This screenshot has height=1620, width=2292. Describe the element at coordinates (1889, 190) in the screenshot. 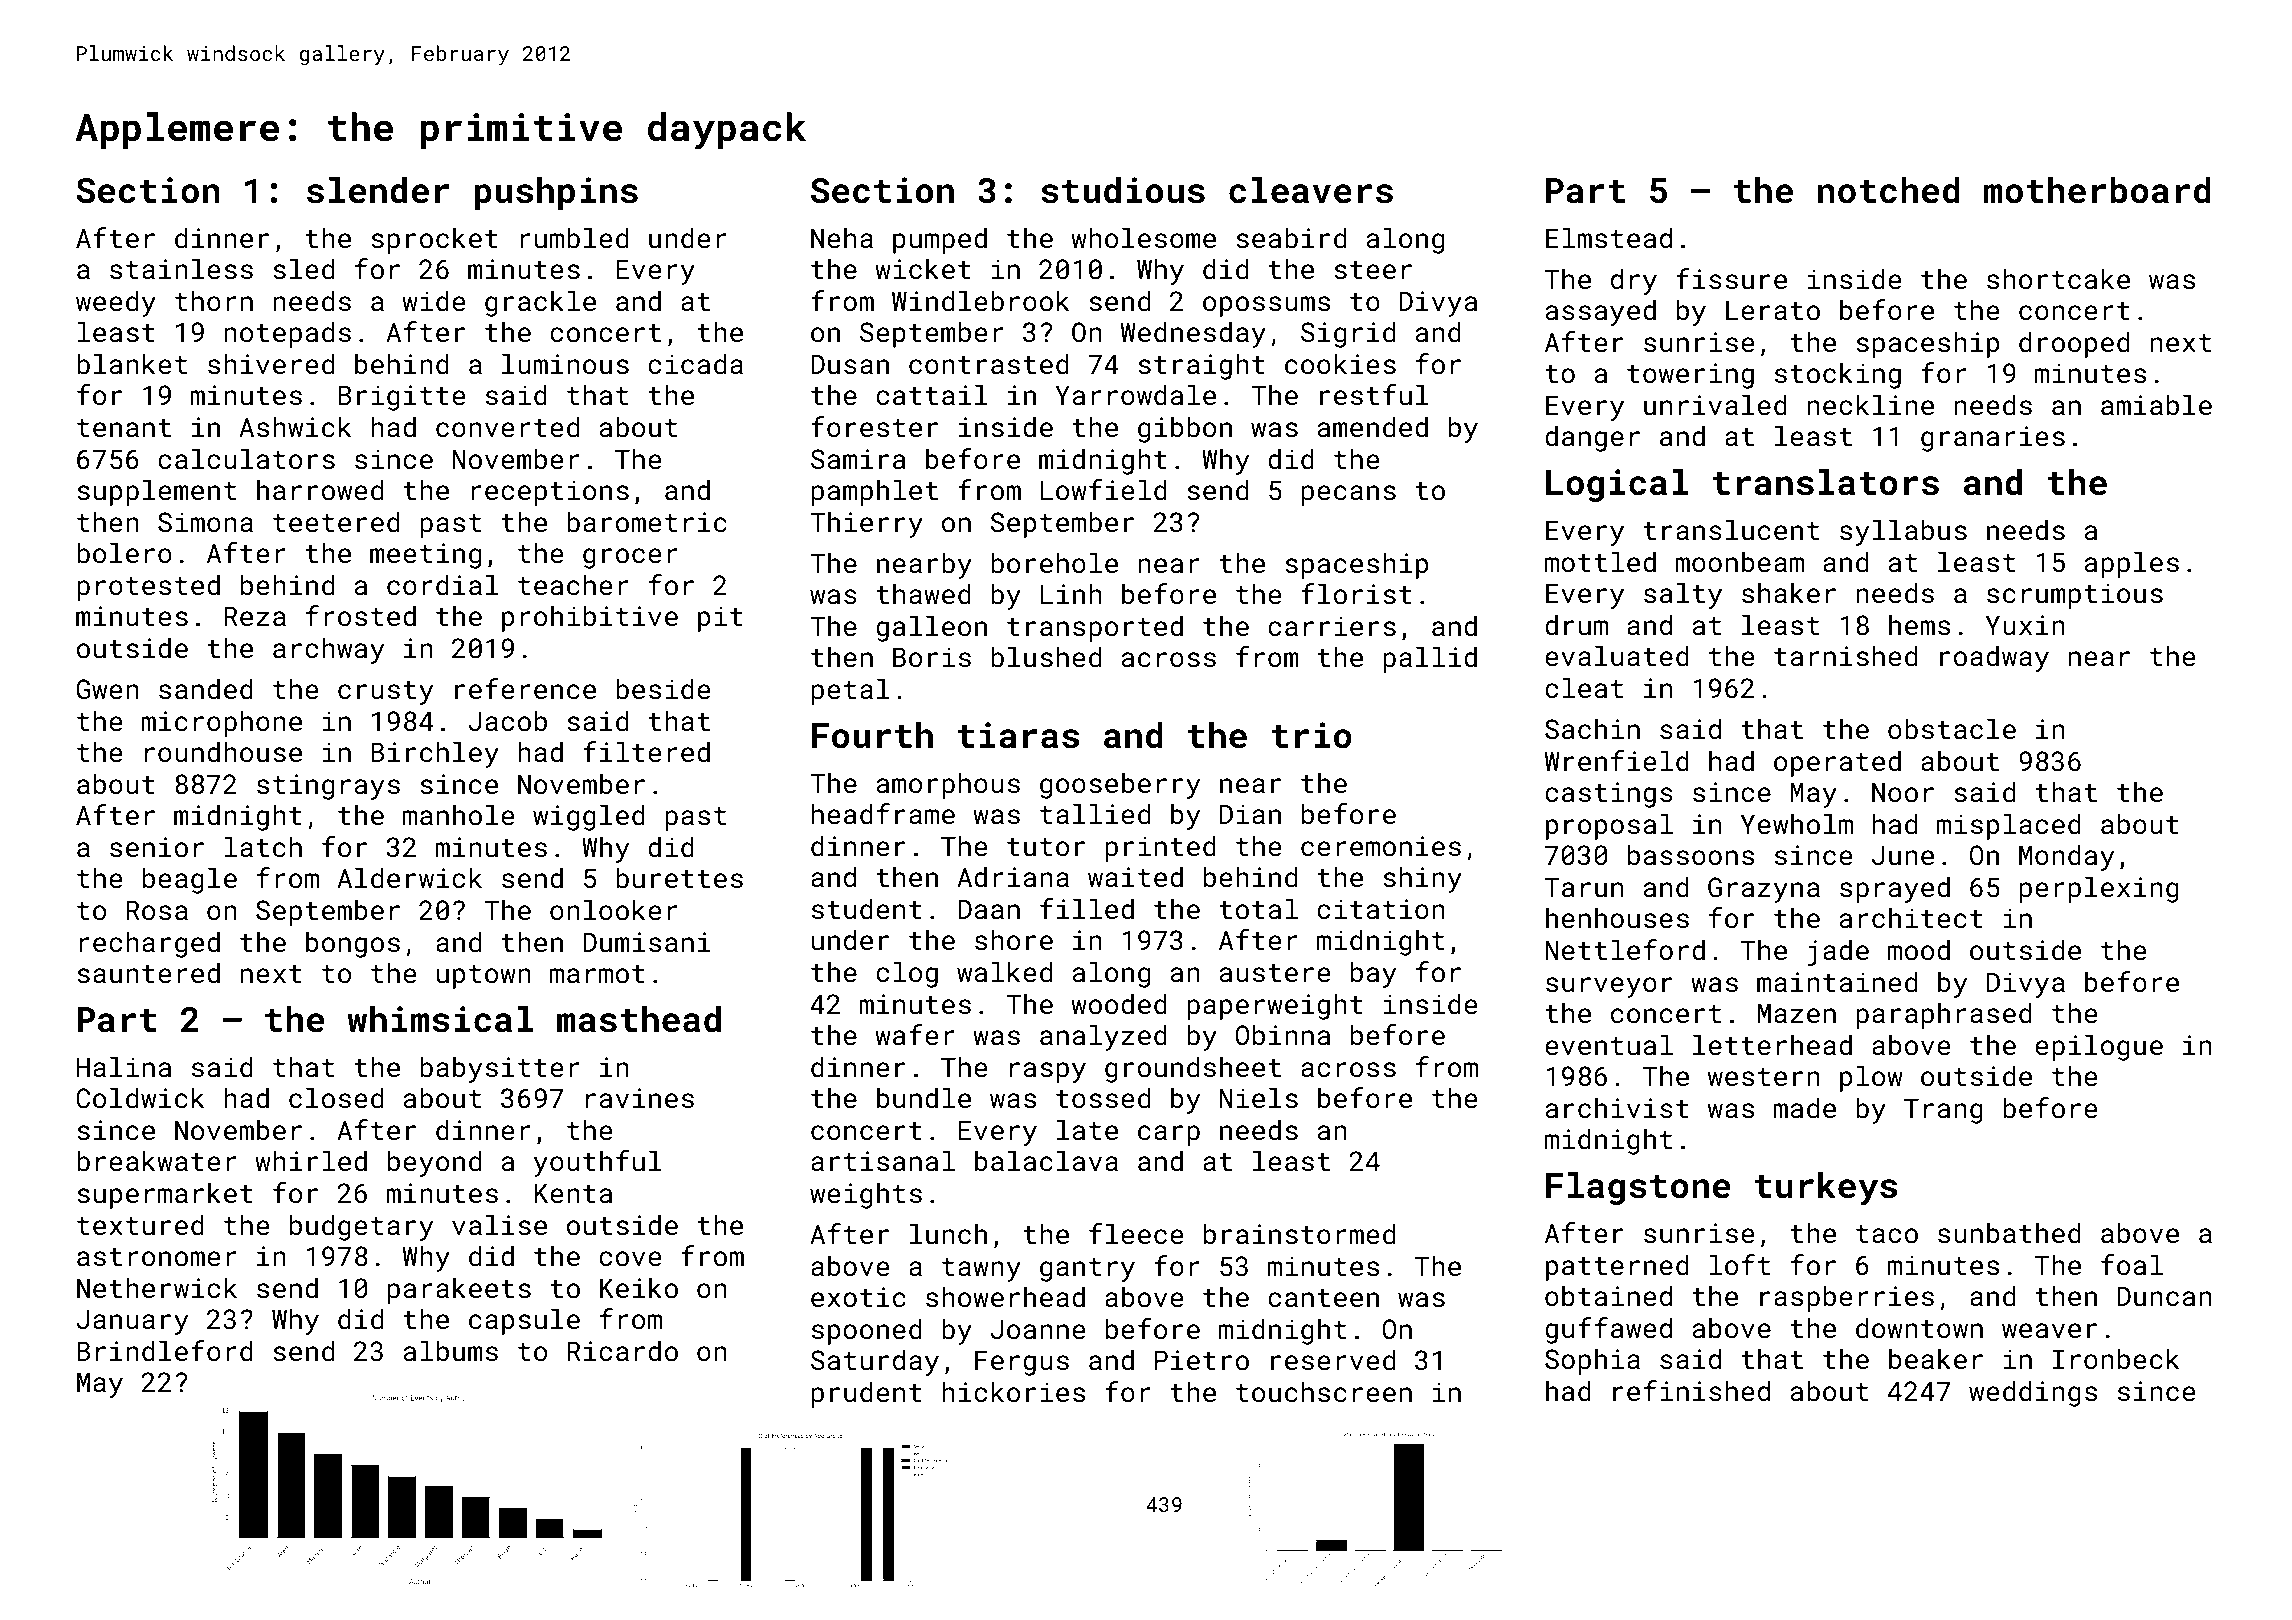

I see `notched` at that location.
